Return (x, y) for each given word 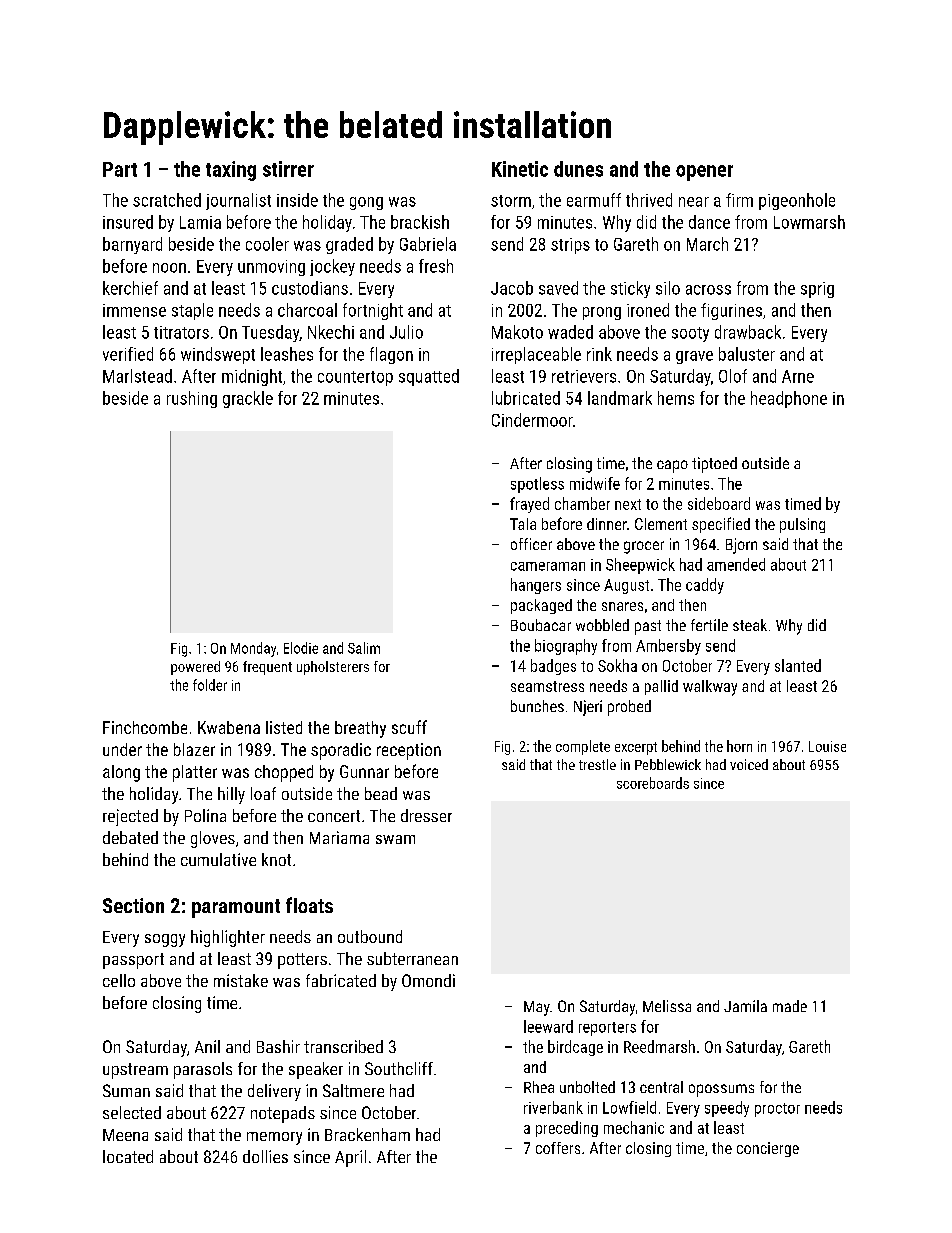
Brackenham (367, 1134)
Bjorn (741, 546)
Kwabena (229, 727)
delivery (274, 1092)
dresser (426, 815)
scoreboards (653, 783)
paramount (236, 908)
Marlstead (137, 376)
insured (128, 222)
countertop (355, 378)
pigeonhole (797, 201)
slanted (798, 665)
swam (395, 839)
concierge (768, 1149)
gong (366, 203)
